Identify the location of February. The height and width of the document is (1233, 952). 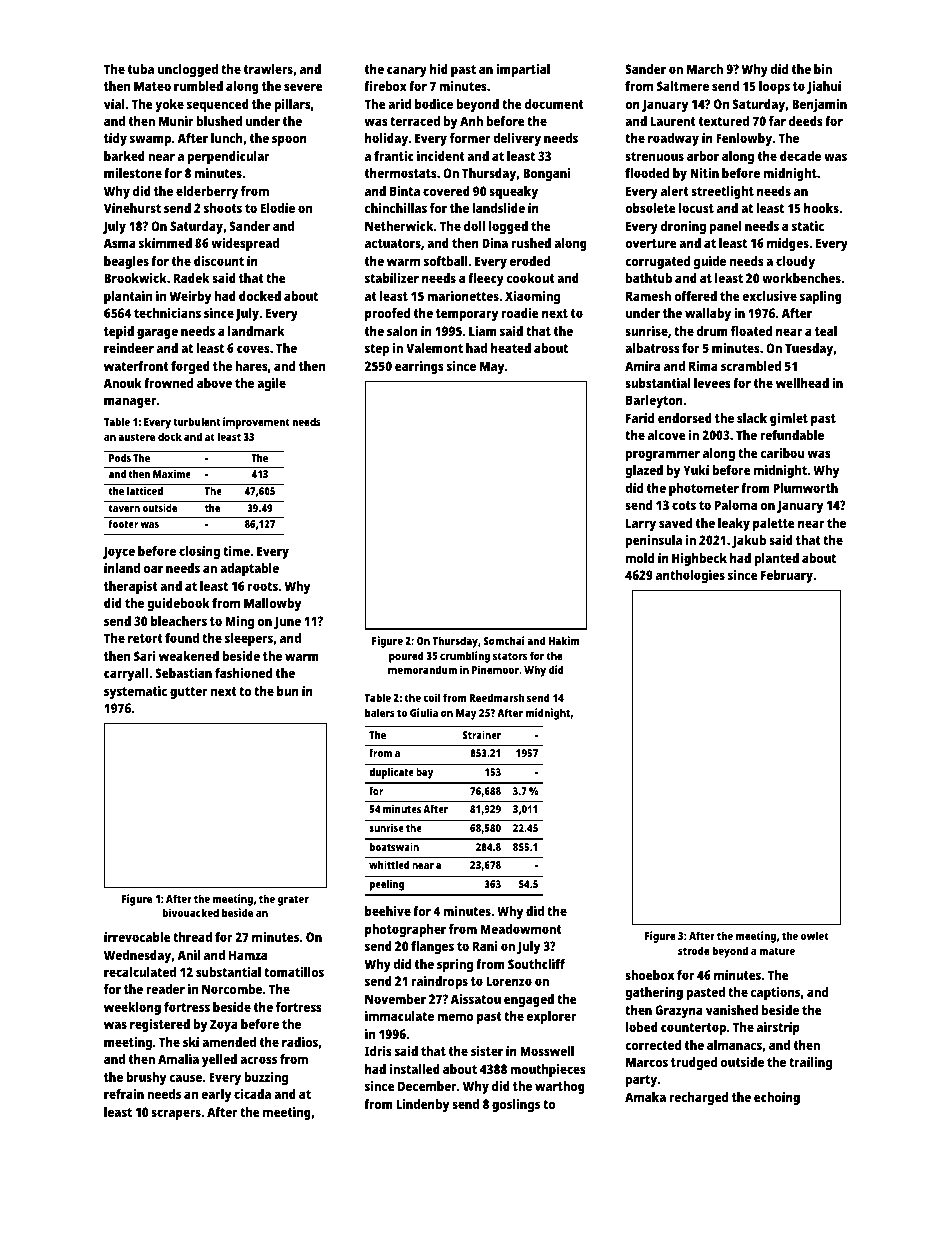
(787, 576).
